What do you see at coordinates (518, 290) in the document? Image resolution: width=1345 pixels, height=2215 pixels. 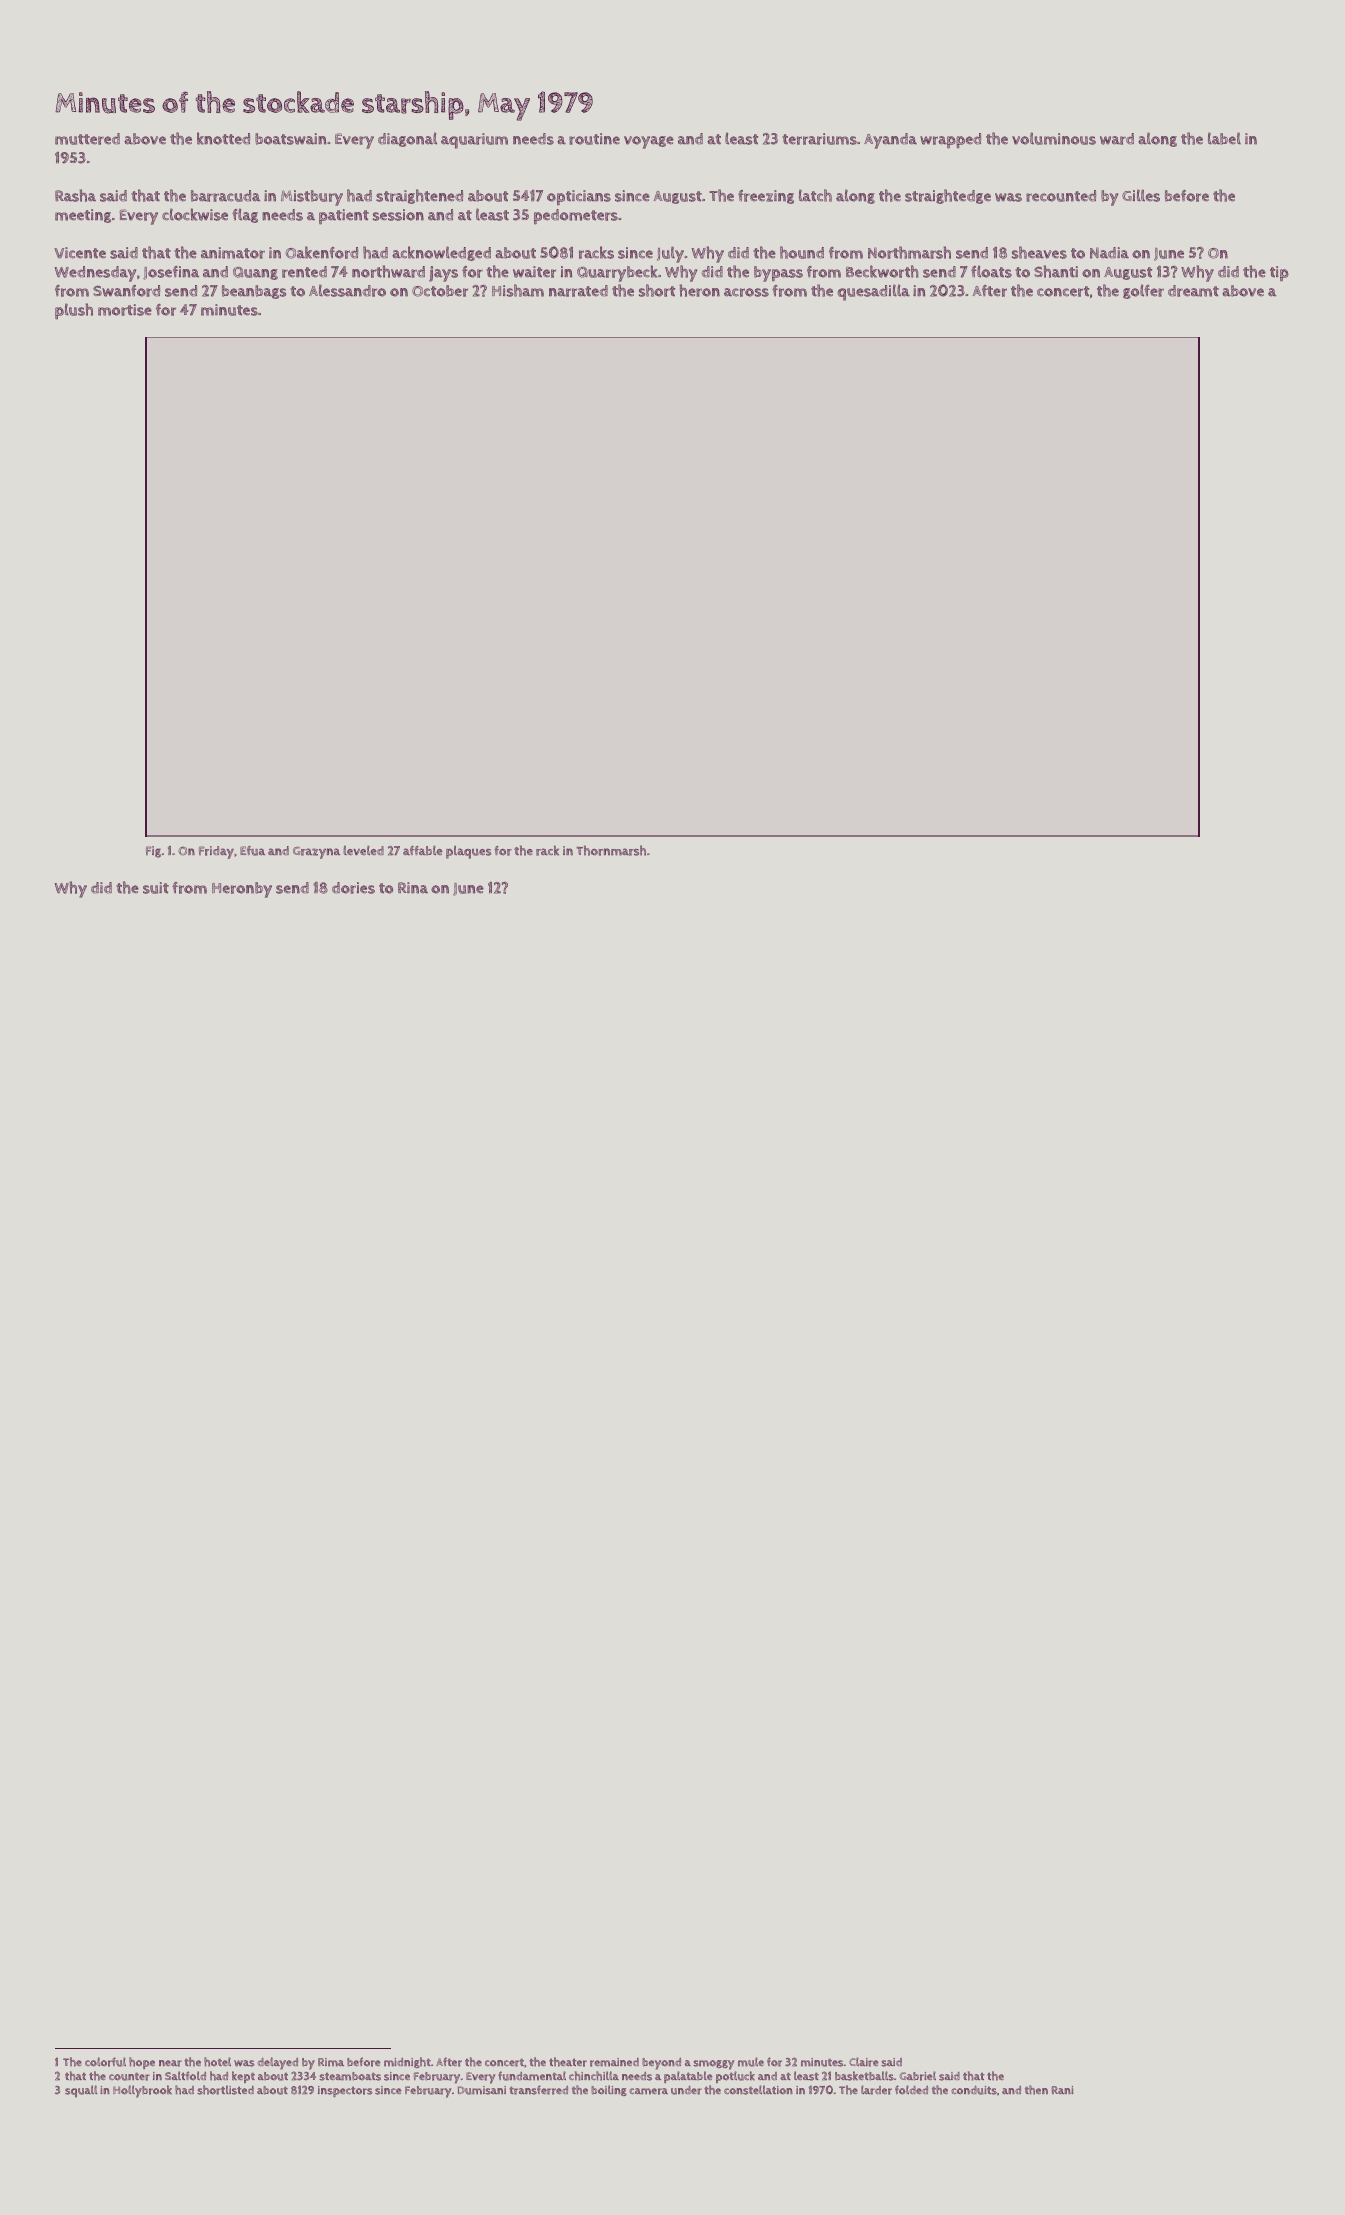 I see `Hisham` at bounding box center [518, 290].
